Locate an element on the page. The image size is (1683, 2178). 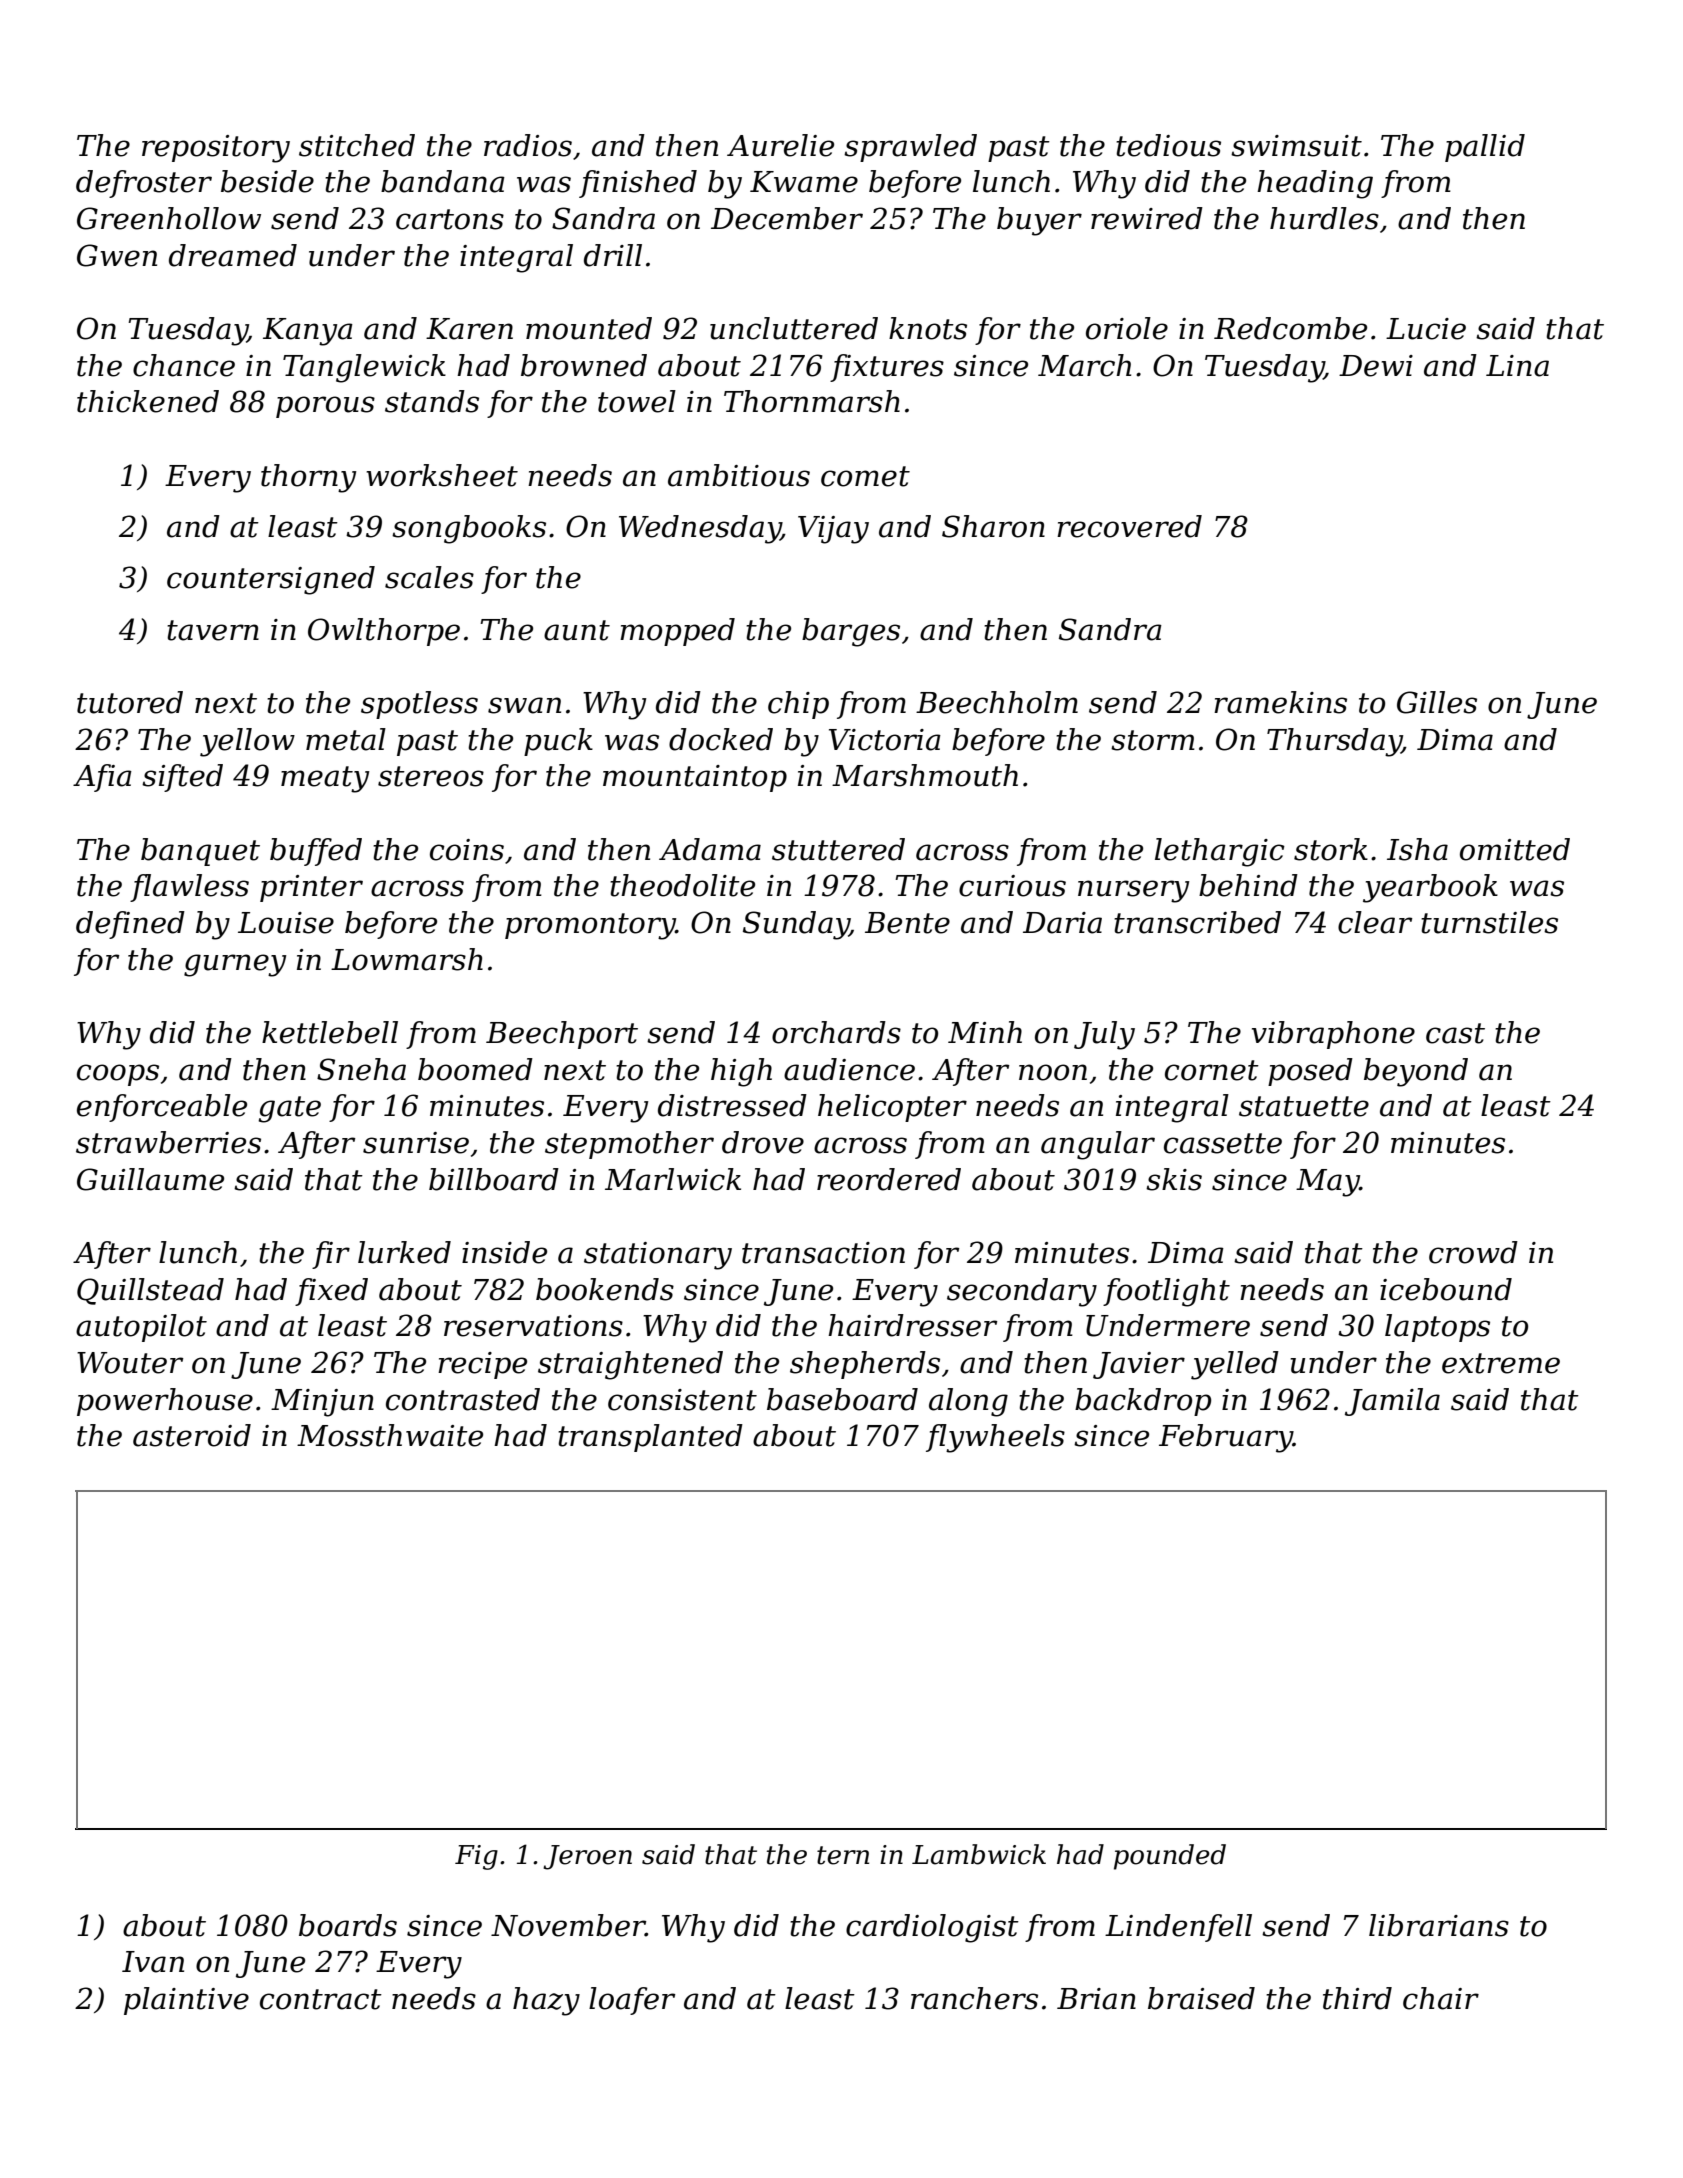
strawberries is located at coordinates (168, 1142).
